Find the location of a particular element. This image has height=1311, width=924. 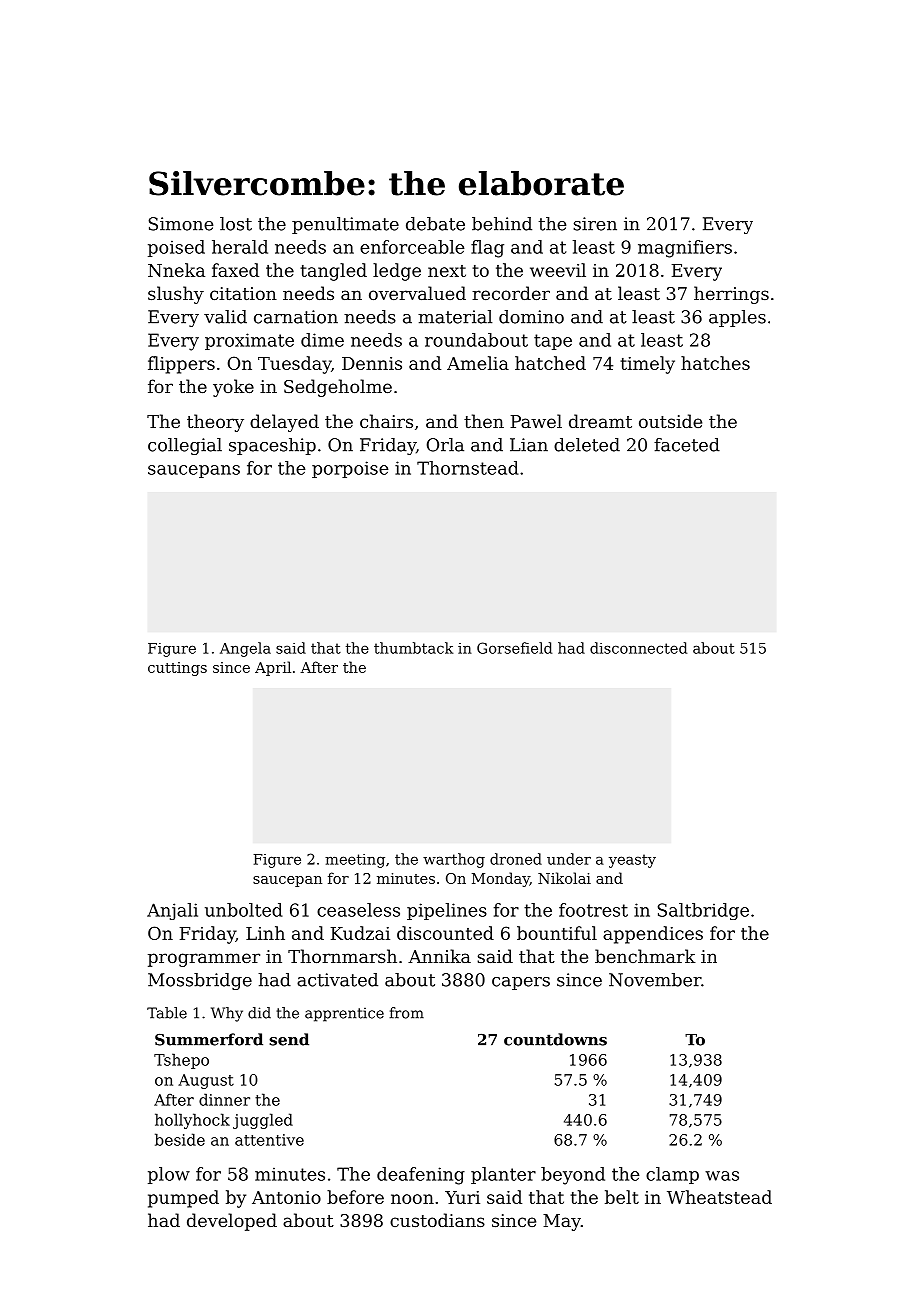

November is located at coordinates (655, 980).
